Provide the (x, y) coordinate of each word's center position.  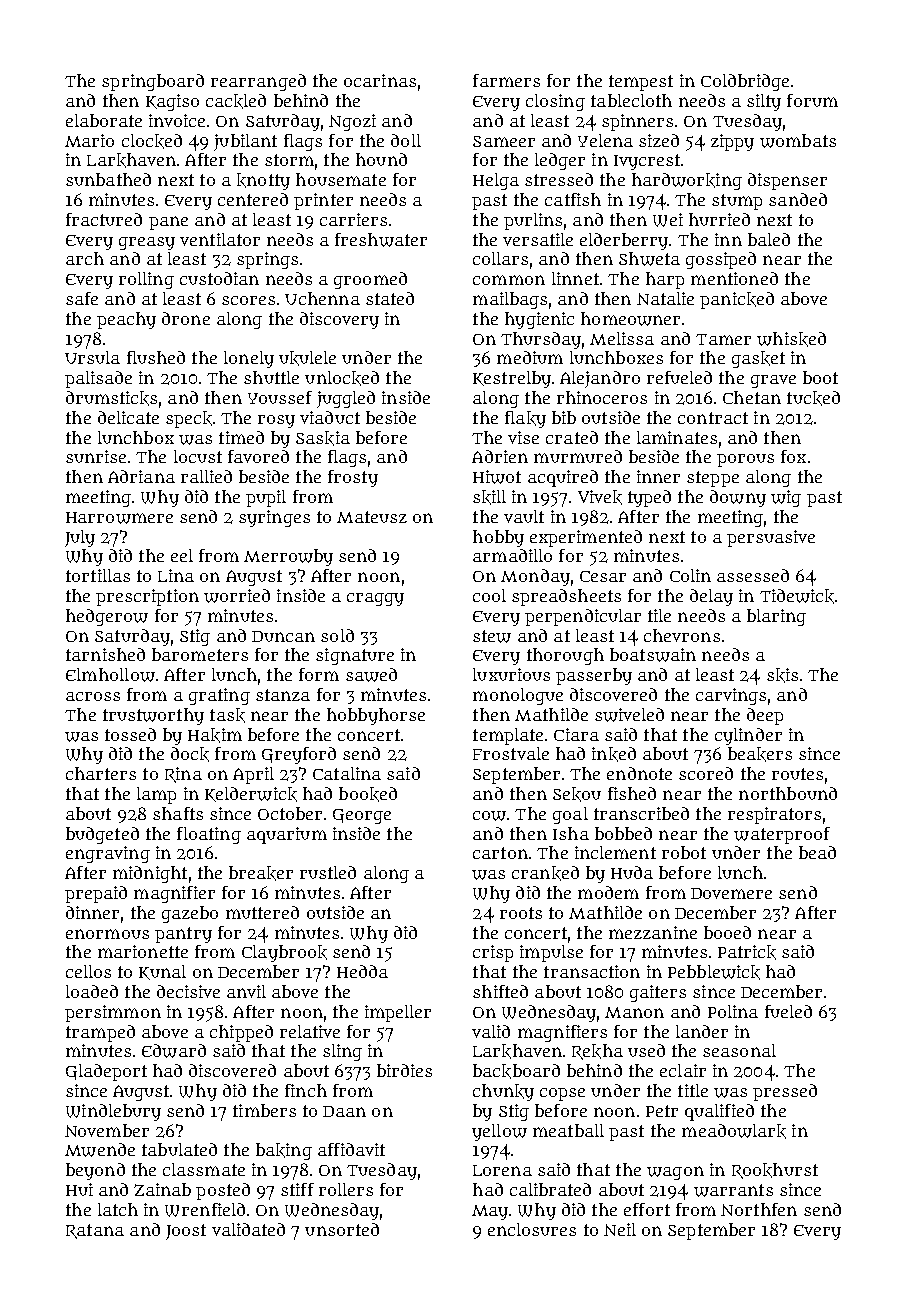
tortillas (98, 575)
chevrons (682, 635)
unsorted (342, 1229)
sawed (371, 675)
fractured (104, 219)
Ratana (95, 1231)
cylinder (748, 736)
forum (812, 100)
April (253, 775)
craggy (375, 599)
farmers (506, 80)
